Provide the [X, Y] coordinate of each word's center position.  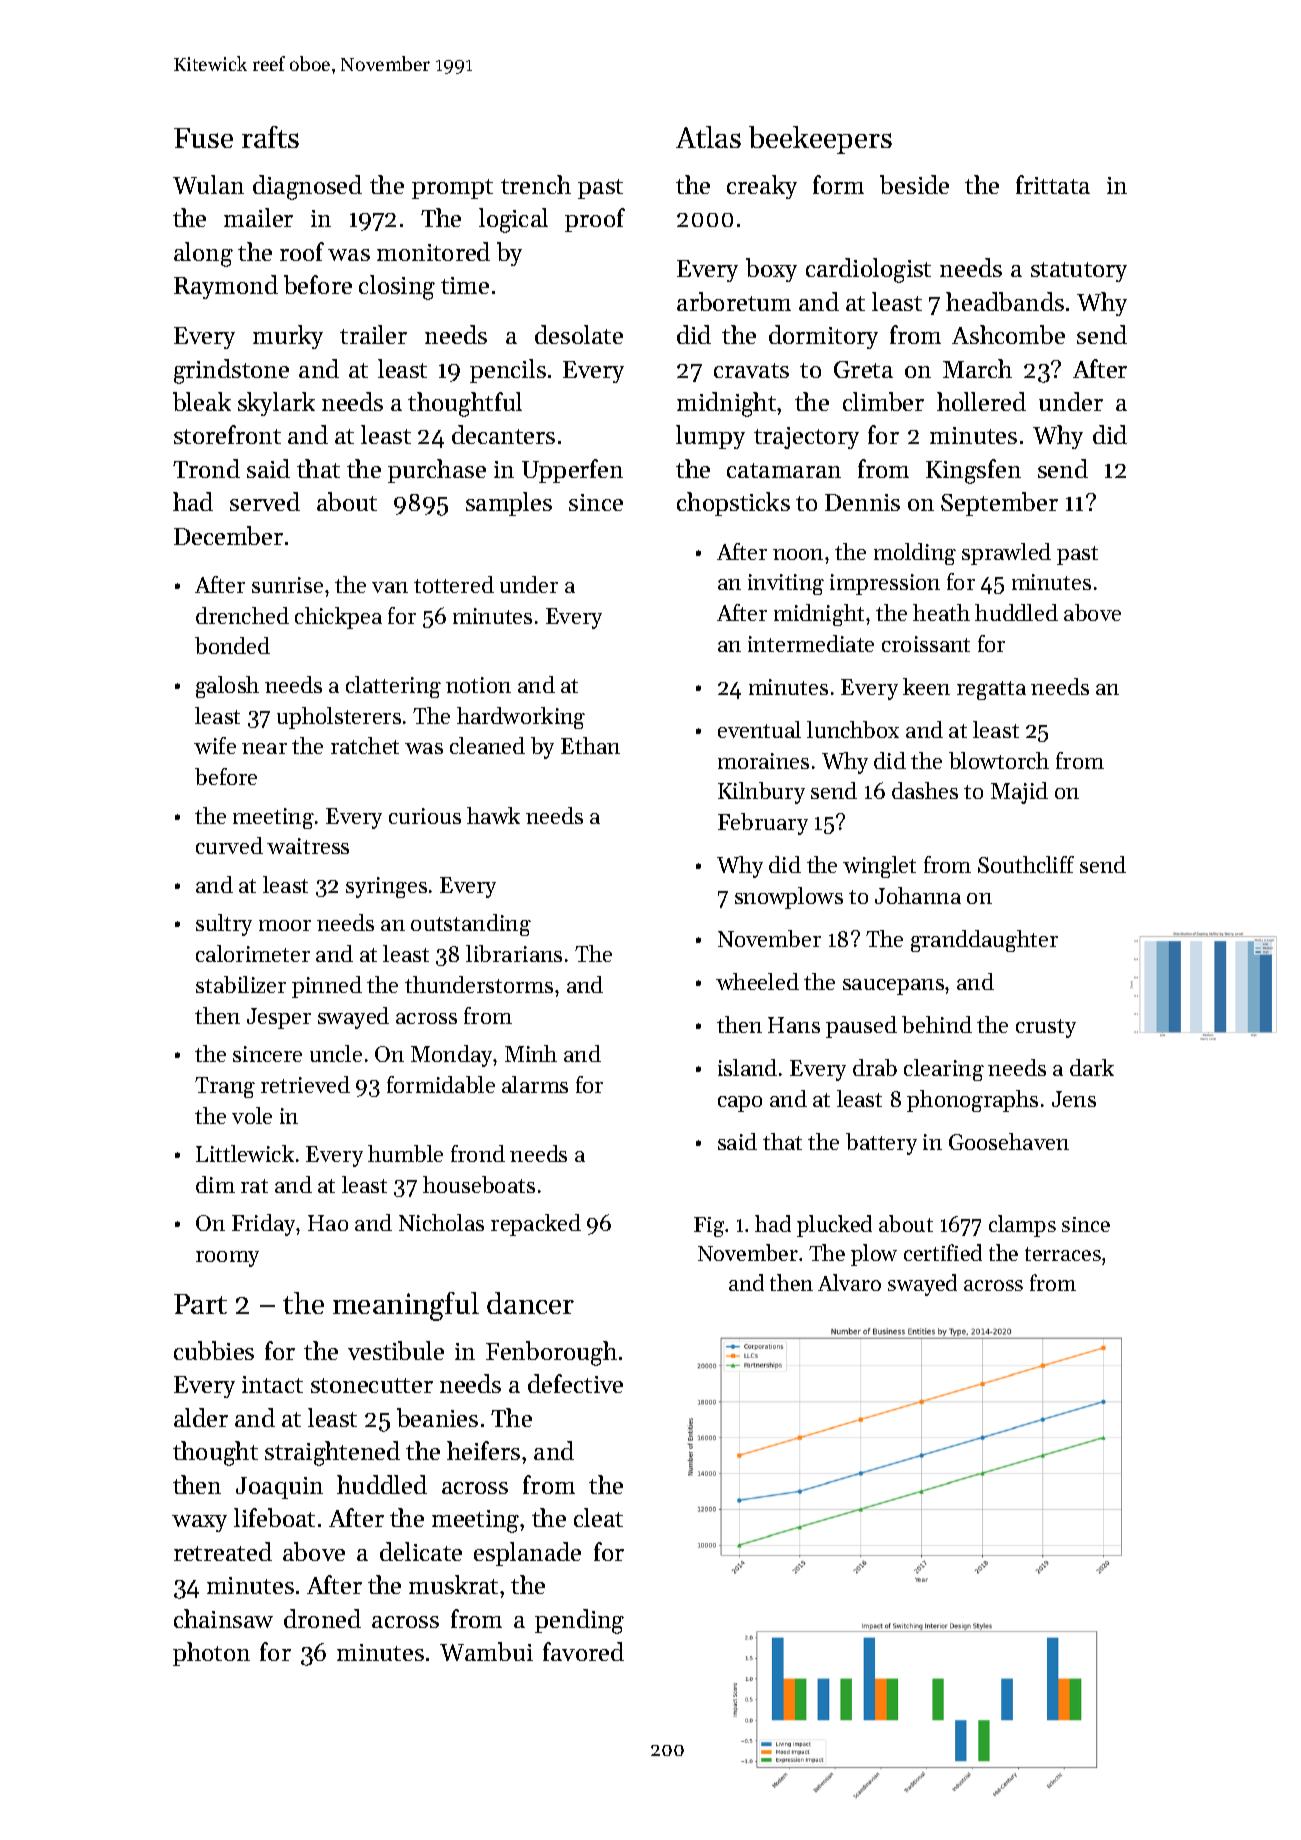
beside [914, 184]
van [390, 587]
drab [875, 1067]
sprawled [1006, 554]
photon [211, 1654]
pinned [327, 987]
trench [536, 184]
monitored [433, 251]
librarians [514, 953]
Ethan [590, 745]
